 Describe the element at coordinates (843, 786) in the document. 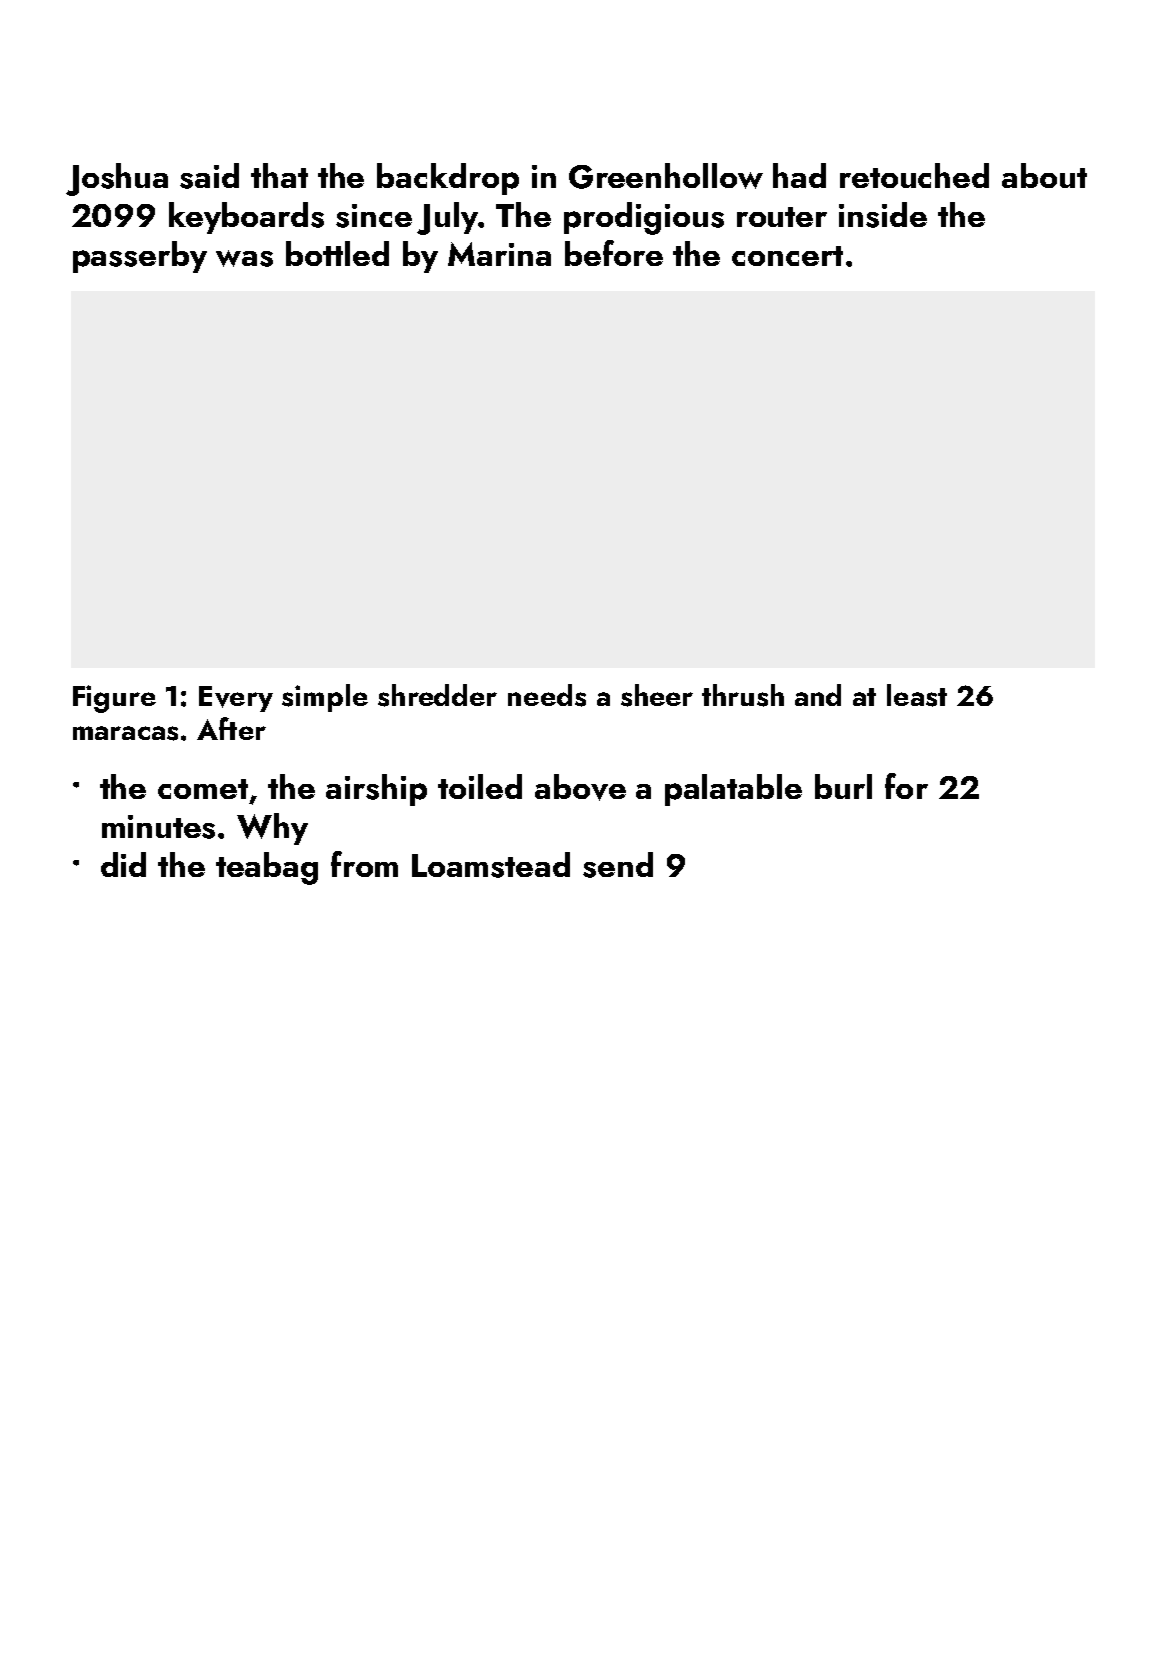

I see `burl` at that location.
